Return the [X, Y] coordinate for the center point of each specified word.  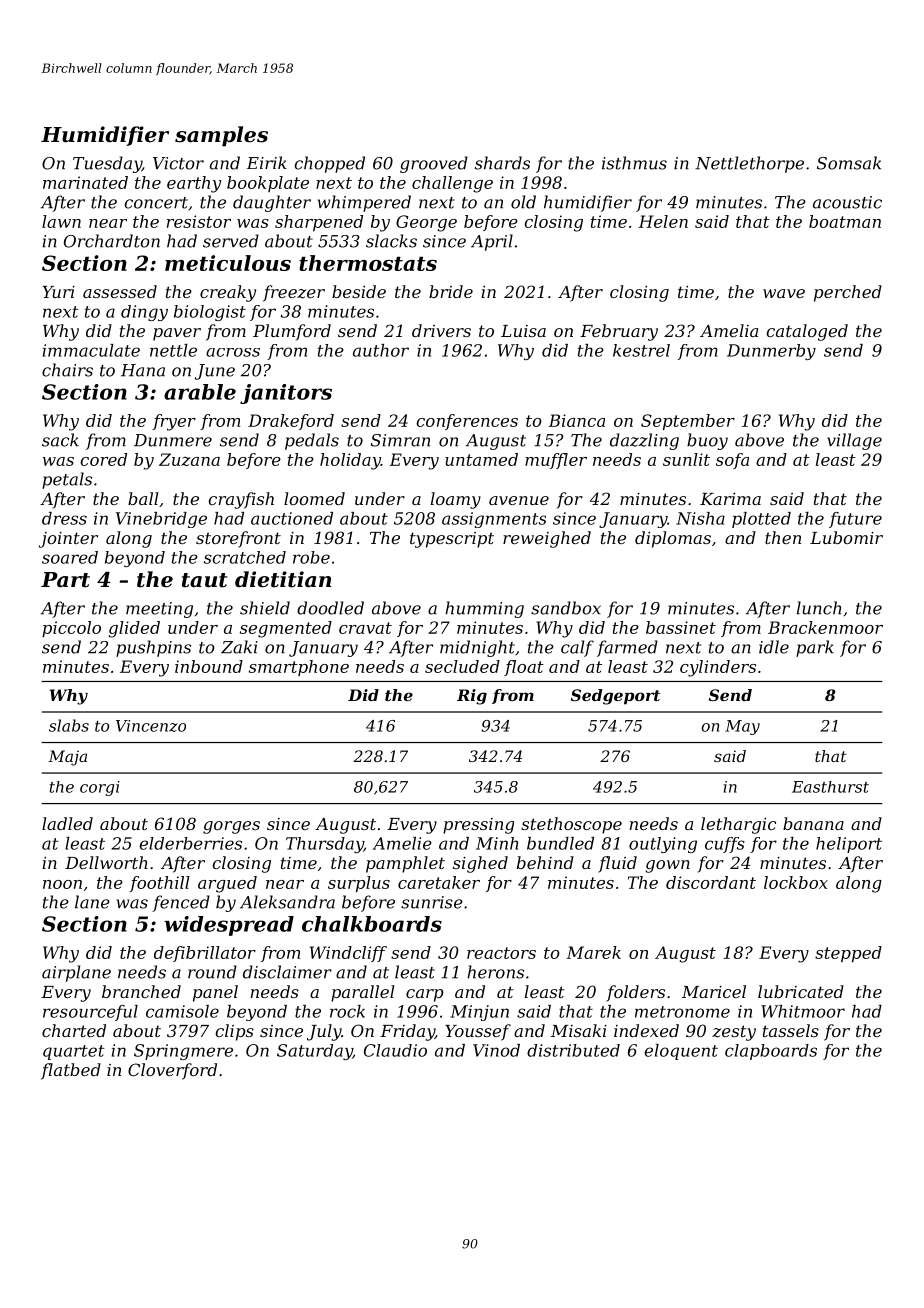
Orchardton [112, 241]
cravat [365, 628]
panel [215, 993]
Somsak [849, 163]
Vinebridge [161, 520]
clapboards [771, 1052]
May [742, 727]
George [426, 223]
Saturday [314, 1052]
